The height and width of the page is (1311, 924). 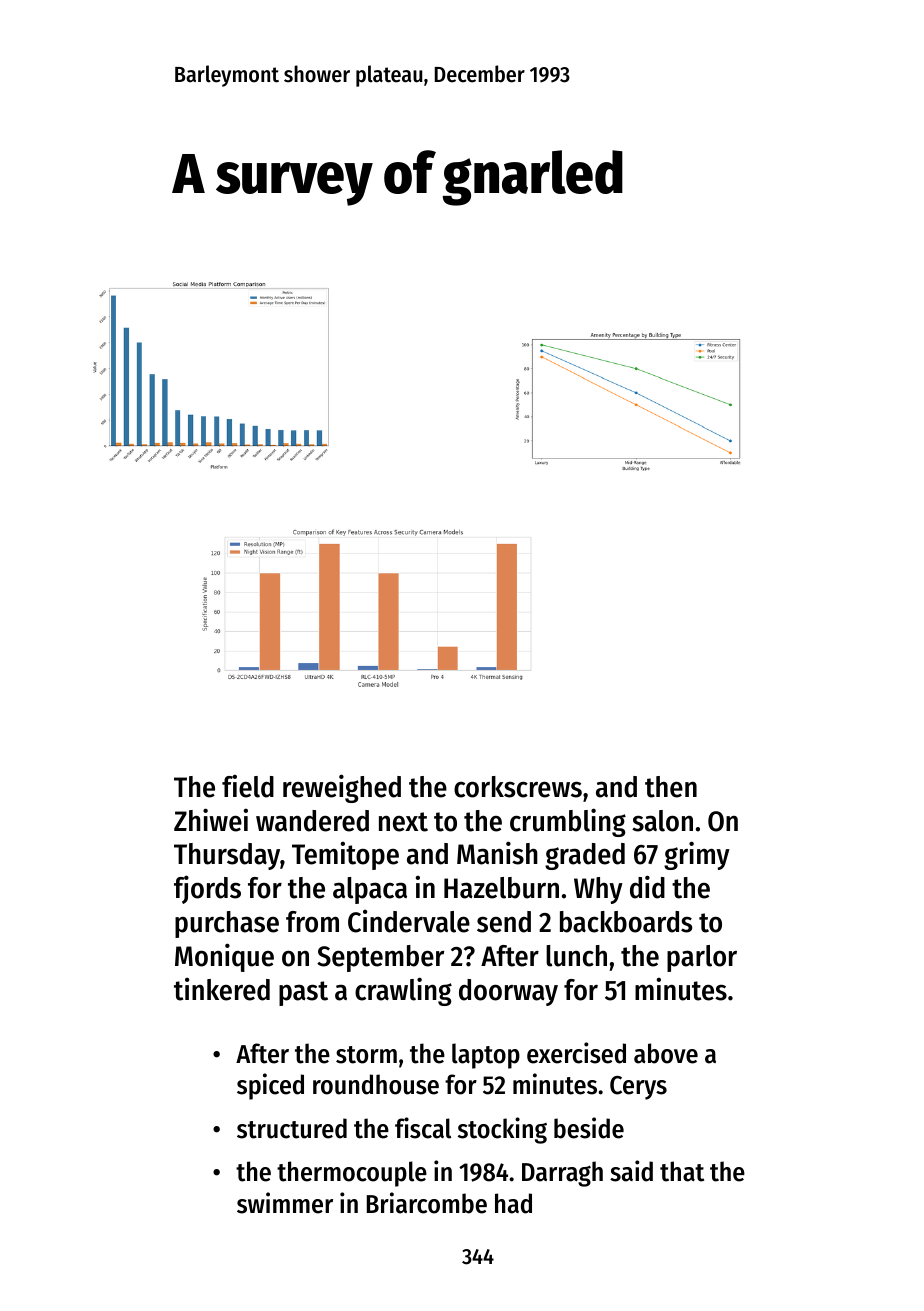 What do you see at coordinates (285, 1203) in the page?
I see `swimmer` at bounding box center [285, 1203].
